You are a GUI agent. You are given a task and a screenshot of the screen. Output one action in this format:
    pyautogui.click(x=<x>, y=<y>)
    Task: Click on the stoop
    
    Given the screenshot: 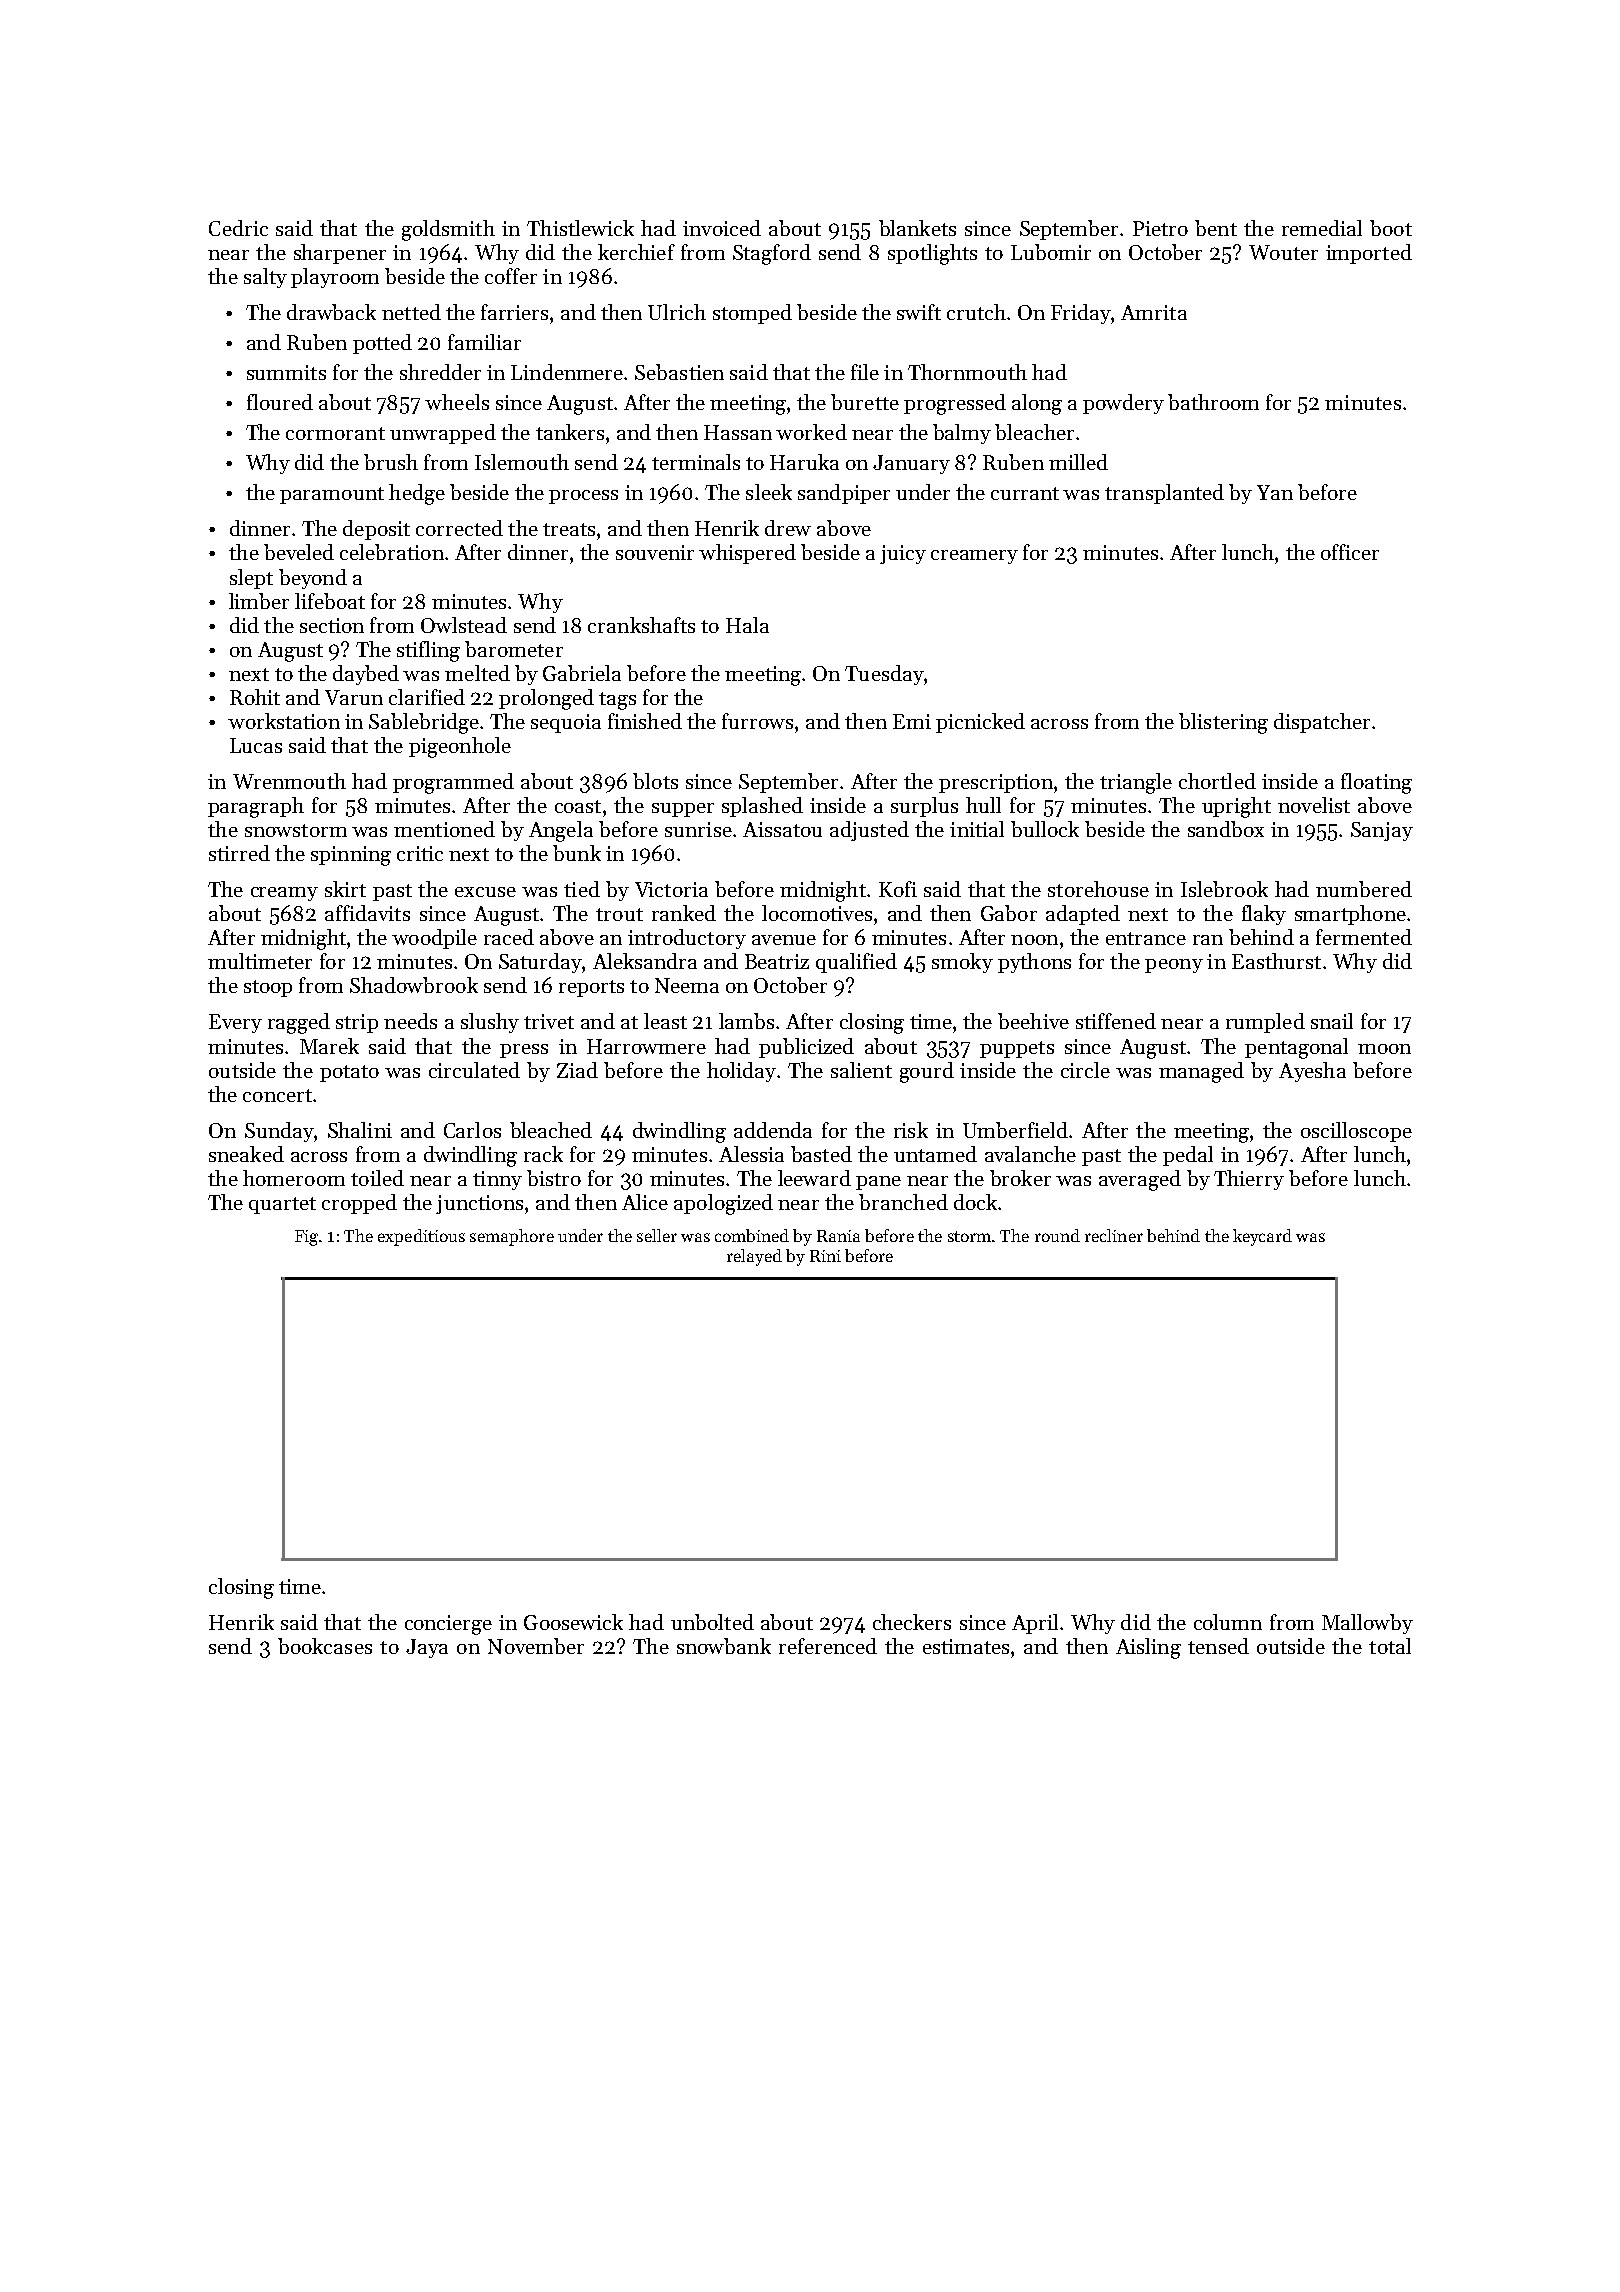 What is the action you would take?
    pyautogui.click(x=268, y=988)
